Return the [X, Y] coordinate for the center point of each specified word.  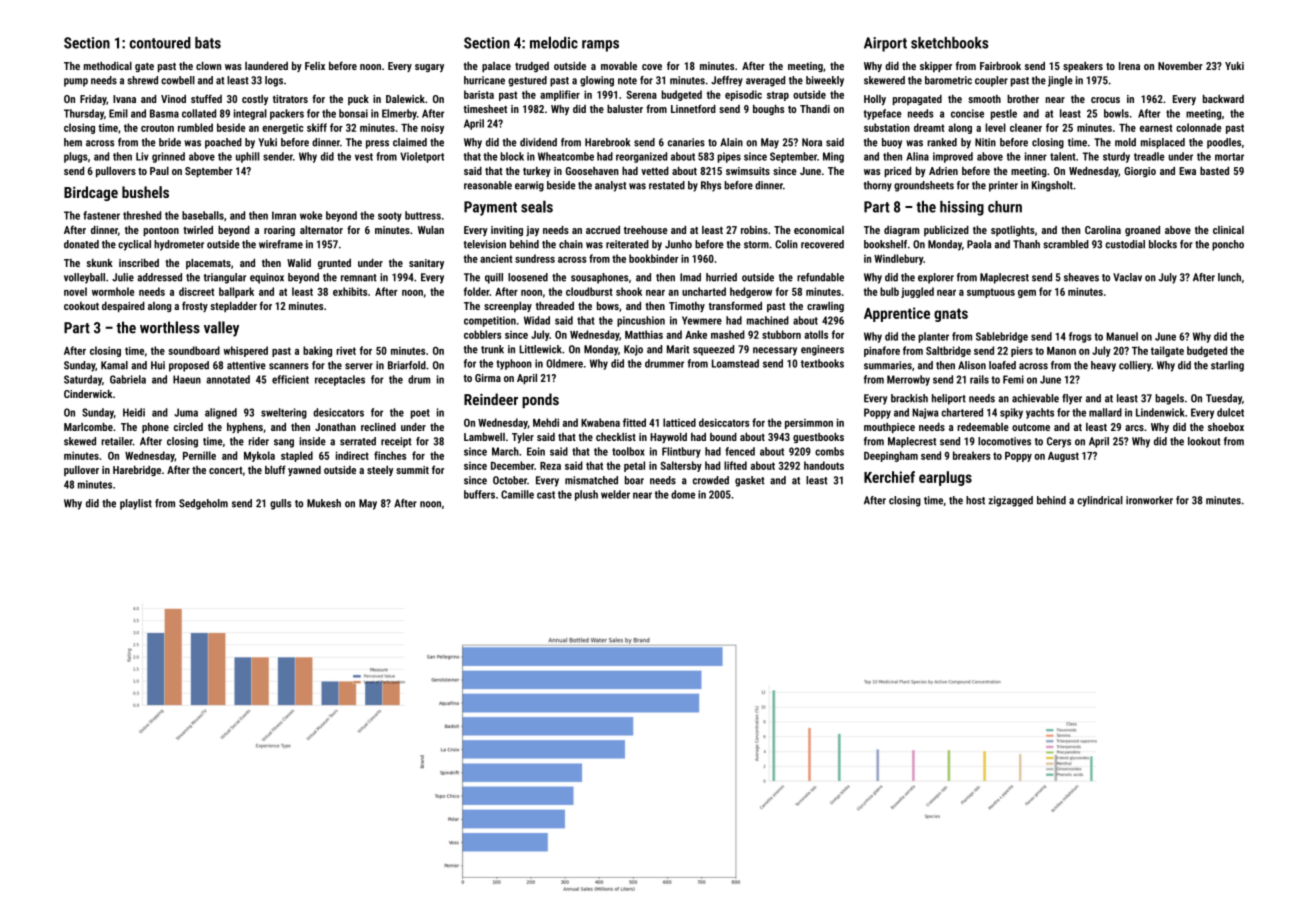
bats [208, 43]
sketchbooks [949, 43]
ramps [600, 46]
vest [364, 157]
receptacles [340, 380]
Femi [1013, 379]
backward [1223, 99]
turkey [537, 172]
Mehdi [546, 422]
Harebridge [137, 471]
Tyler [523, 438]
